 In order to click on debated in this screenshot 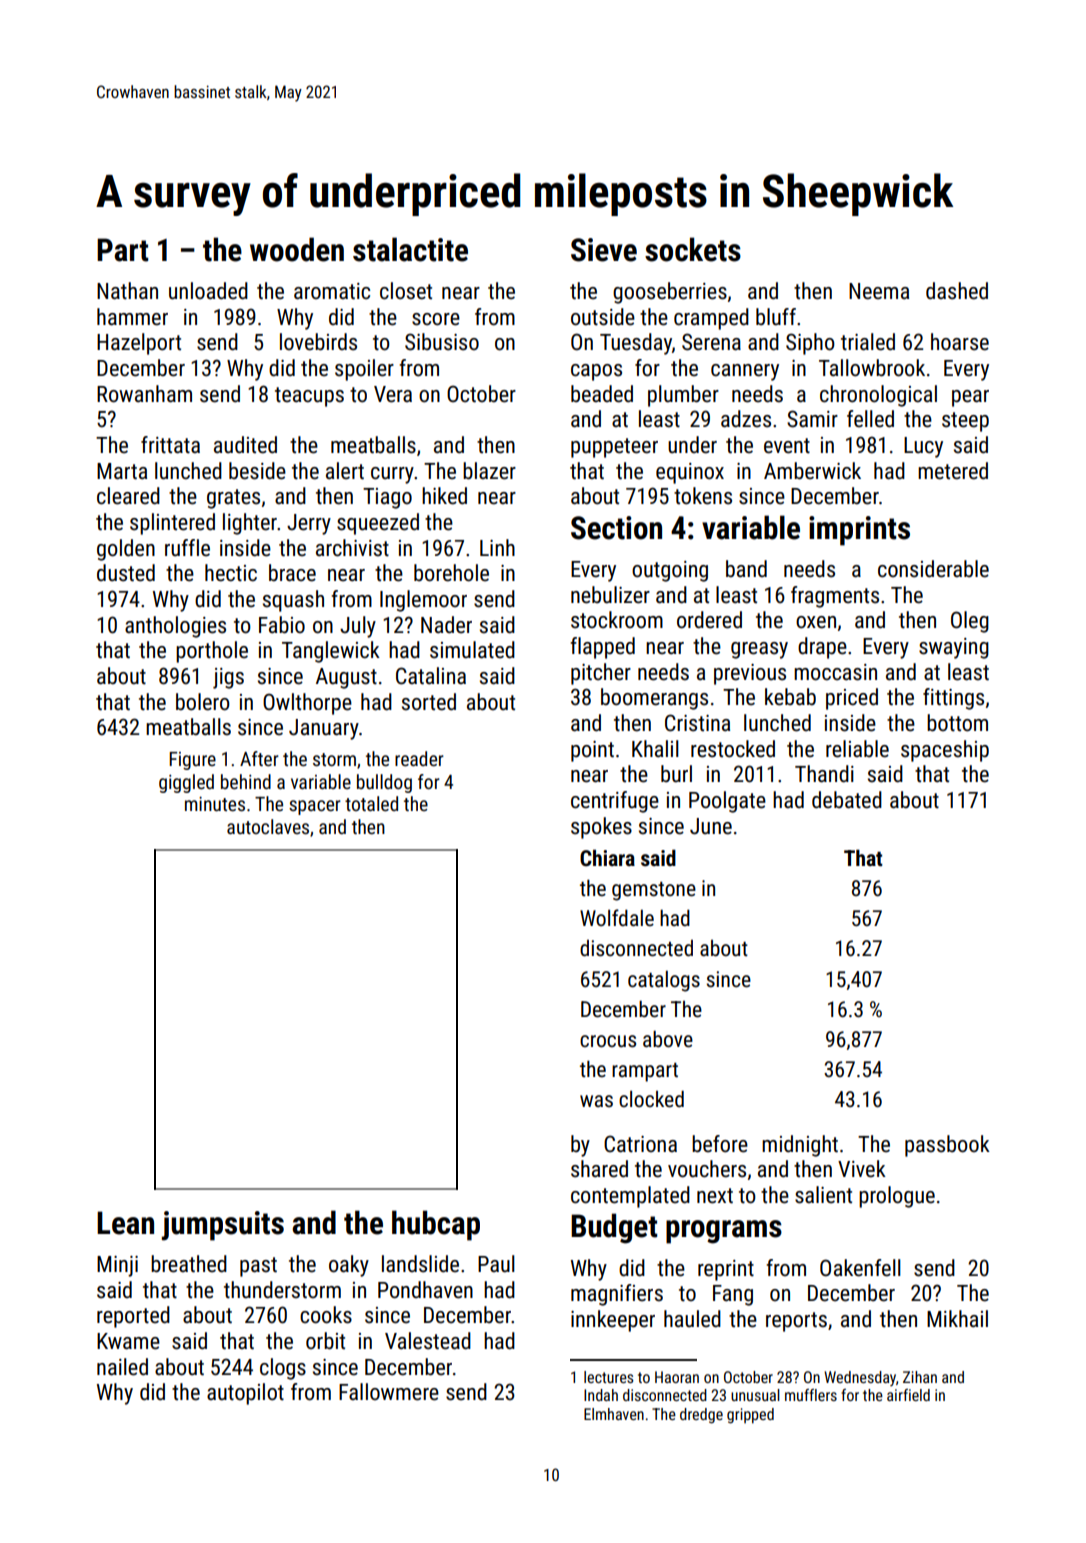, I will do `click(847, 800)`.
